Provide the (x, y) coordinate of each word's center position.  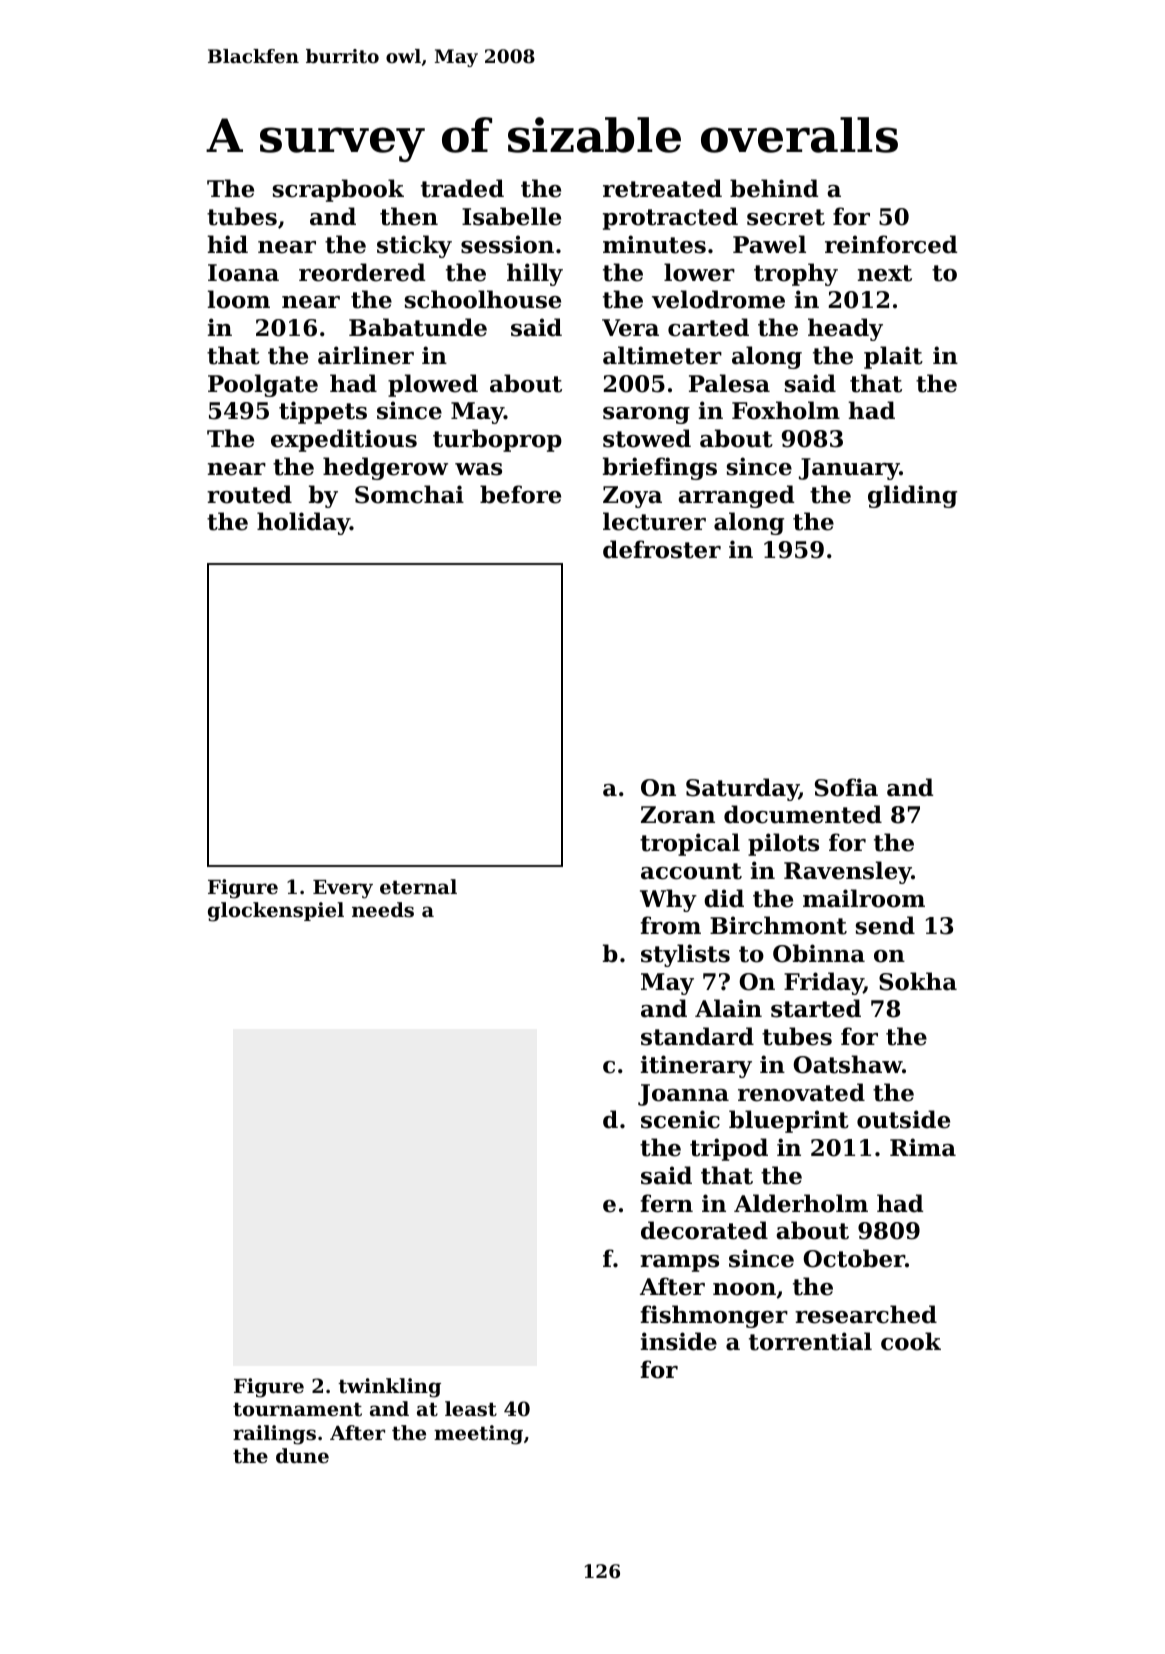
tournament (297, 1409)
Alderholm (801, 1203)
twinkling (389, 1388)
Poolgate (263, 385)
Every (343, 889)
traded (462, 188)
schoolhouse (483, 299)
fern (666, 1203)
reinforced (891, 244)
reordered (362, 272)
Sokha (918, 981)
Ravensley (848, 872)
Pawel (769, 244)
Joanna (683, 1095)
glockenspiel (276, 912)
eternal (418, 886)
